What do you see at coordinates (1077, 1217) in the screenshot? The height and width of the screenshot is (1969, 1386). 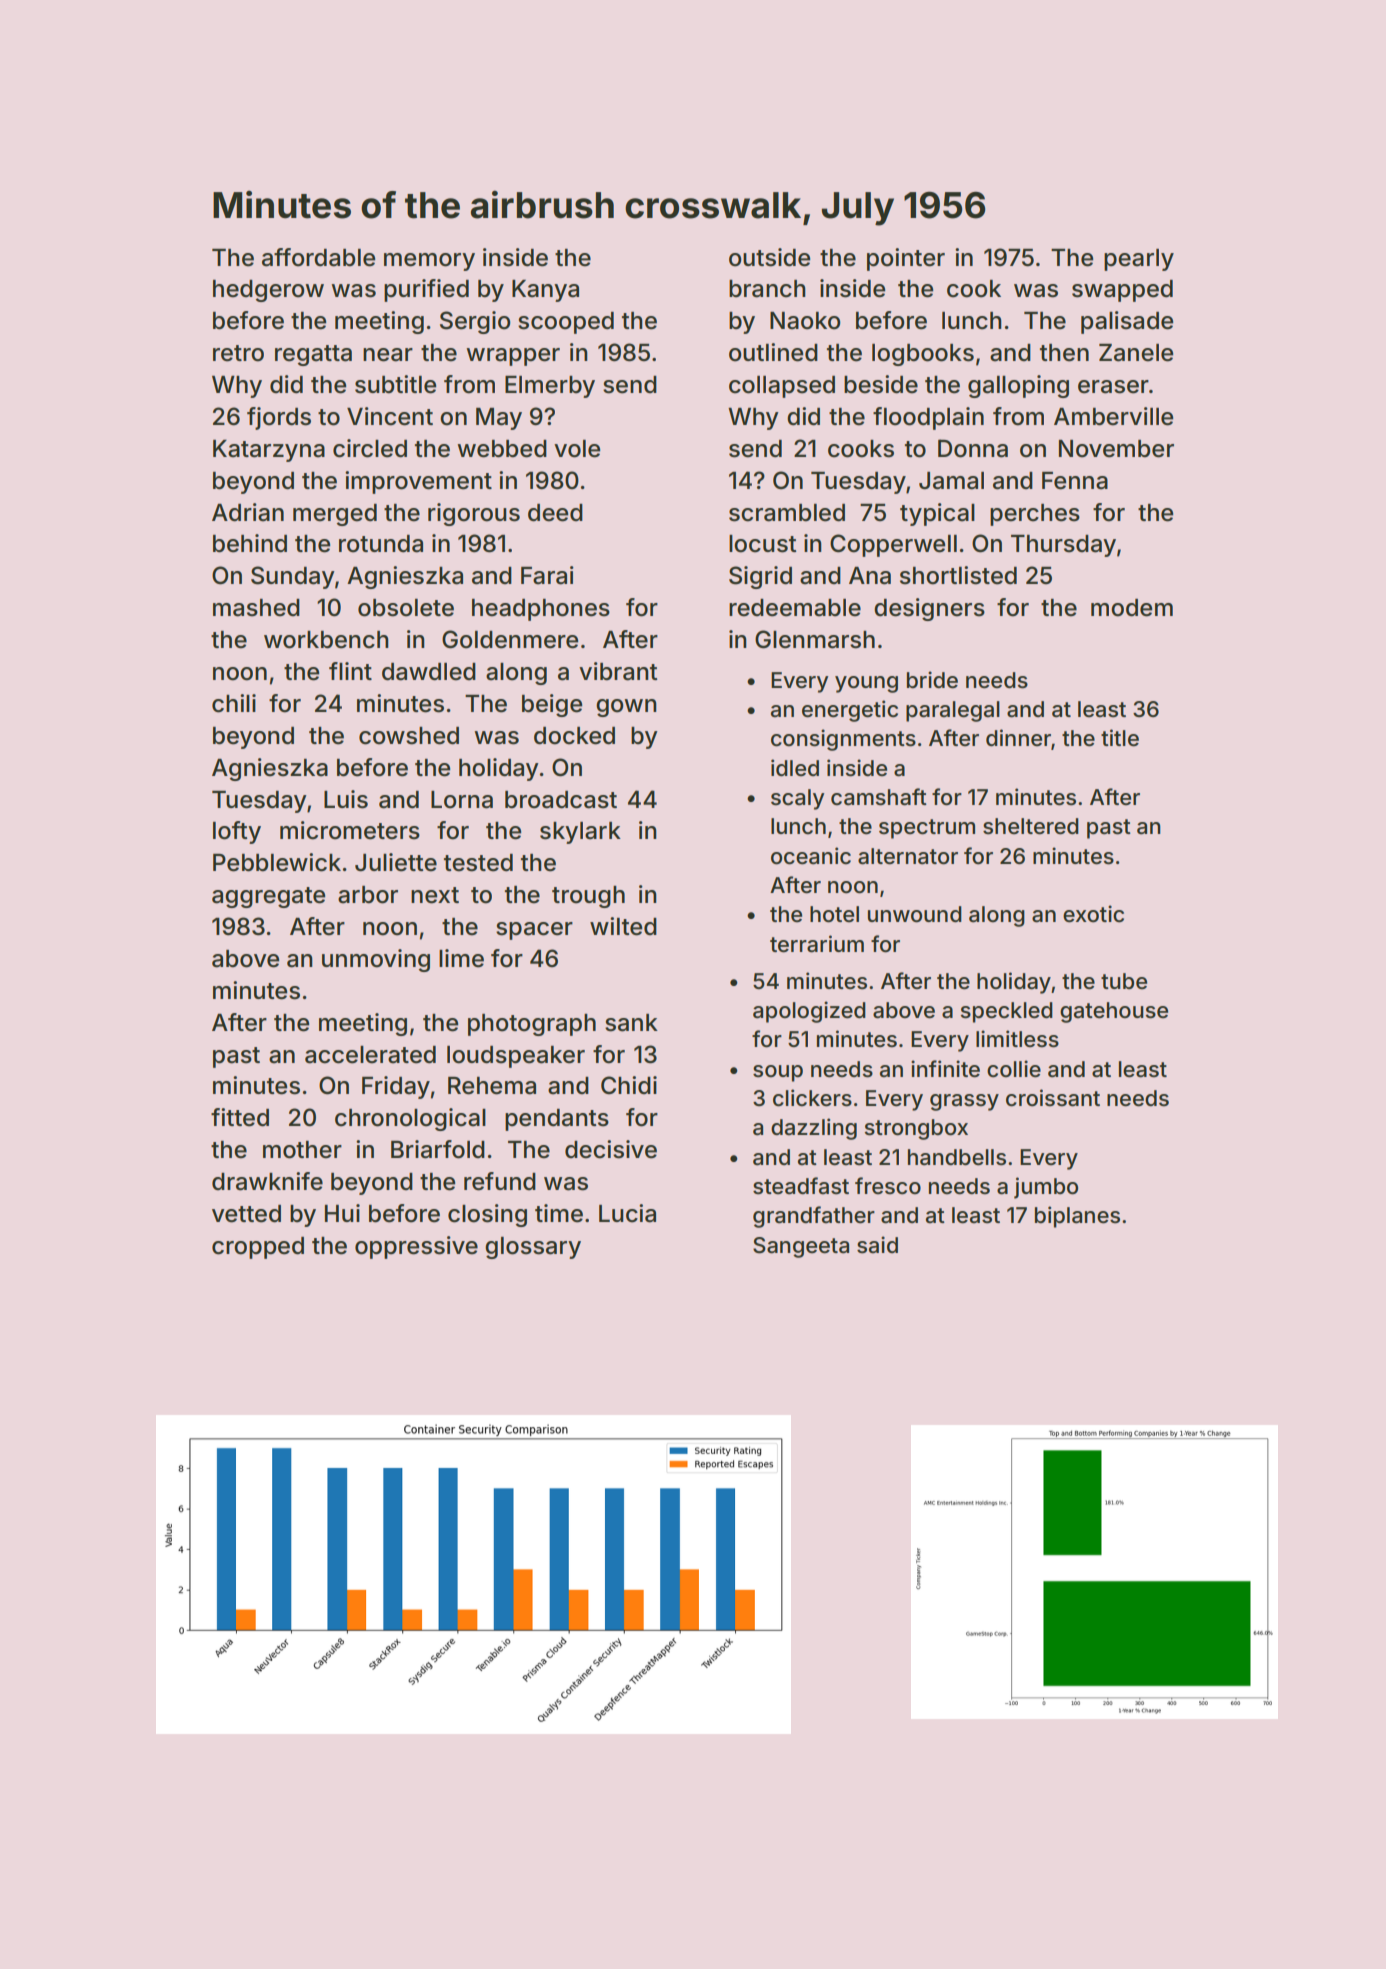 I see `biplanes` at bounding box center [1077, 1217].
